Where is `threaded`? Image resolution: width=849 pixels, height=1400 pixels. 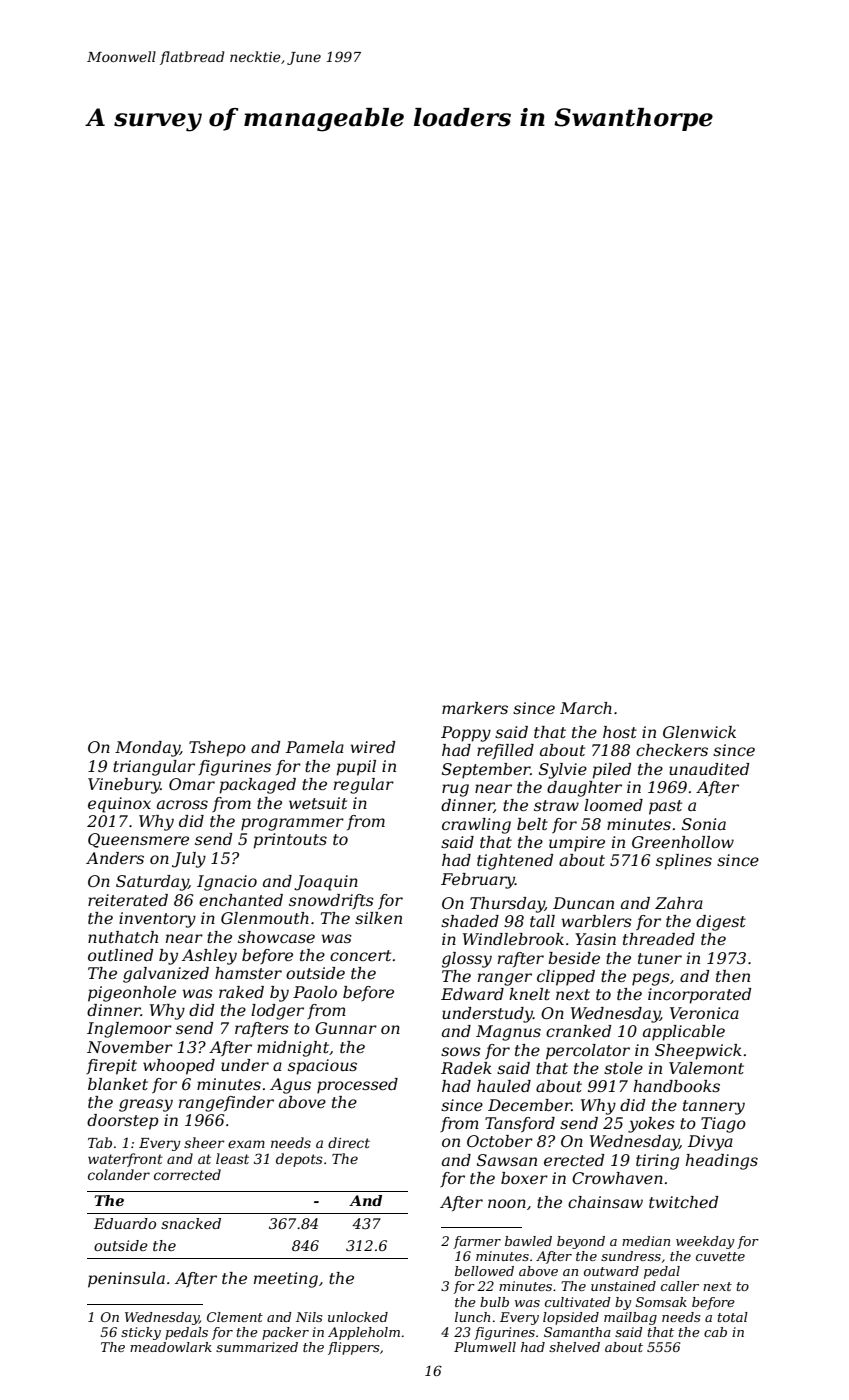
threaded is located at coordinates (659, 939).
